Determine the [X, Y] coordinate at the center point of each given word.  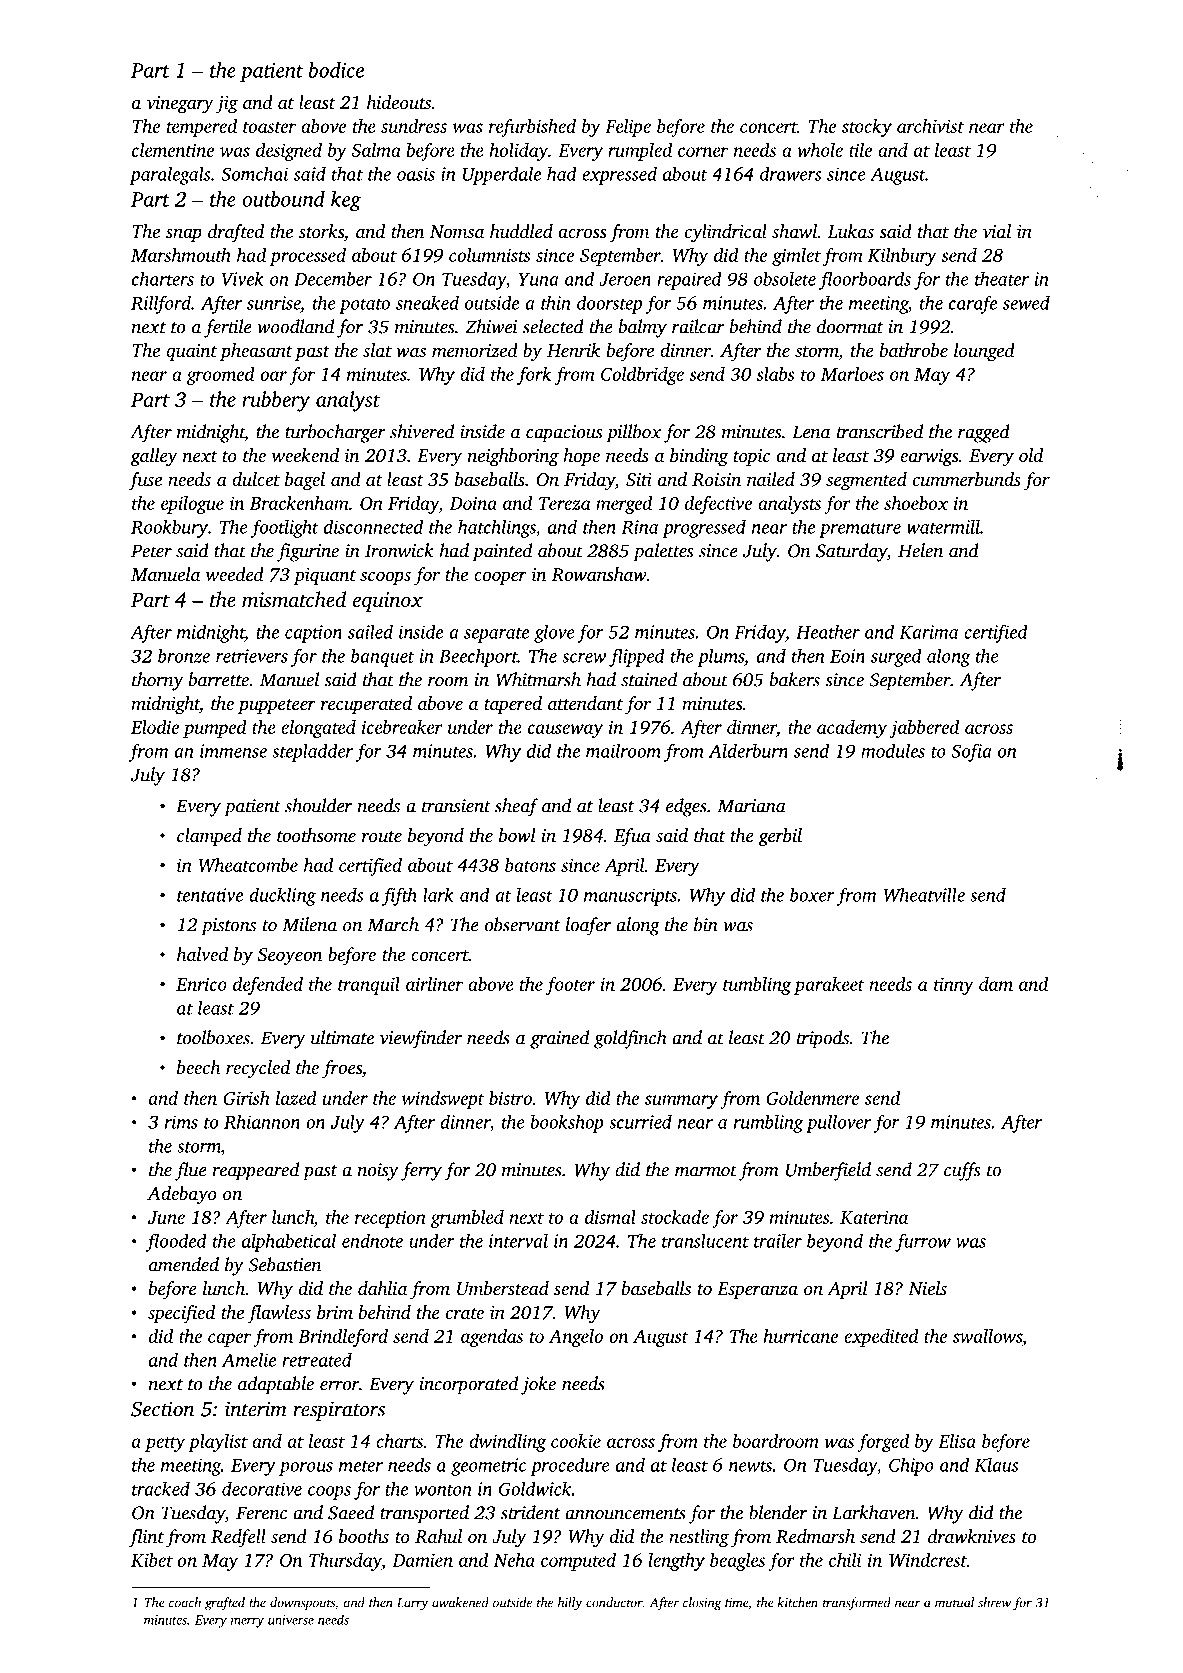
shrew [994, 1602]
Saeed [351, 1512]
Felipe [628, 128]
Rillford [161, 304]
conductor [614, 1602]
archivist [930, 126]
